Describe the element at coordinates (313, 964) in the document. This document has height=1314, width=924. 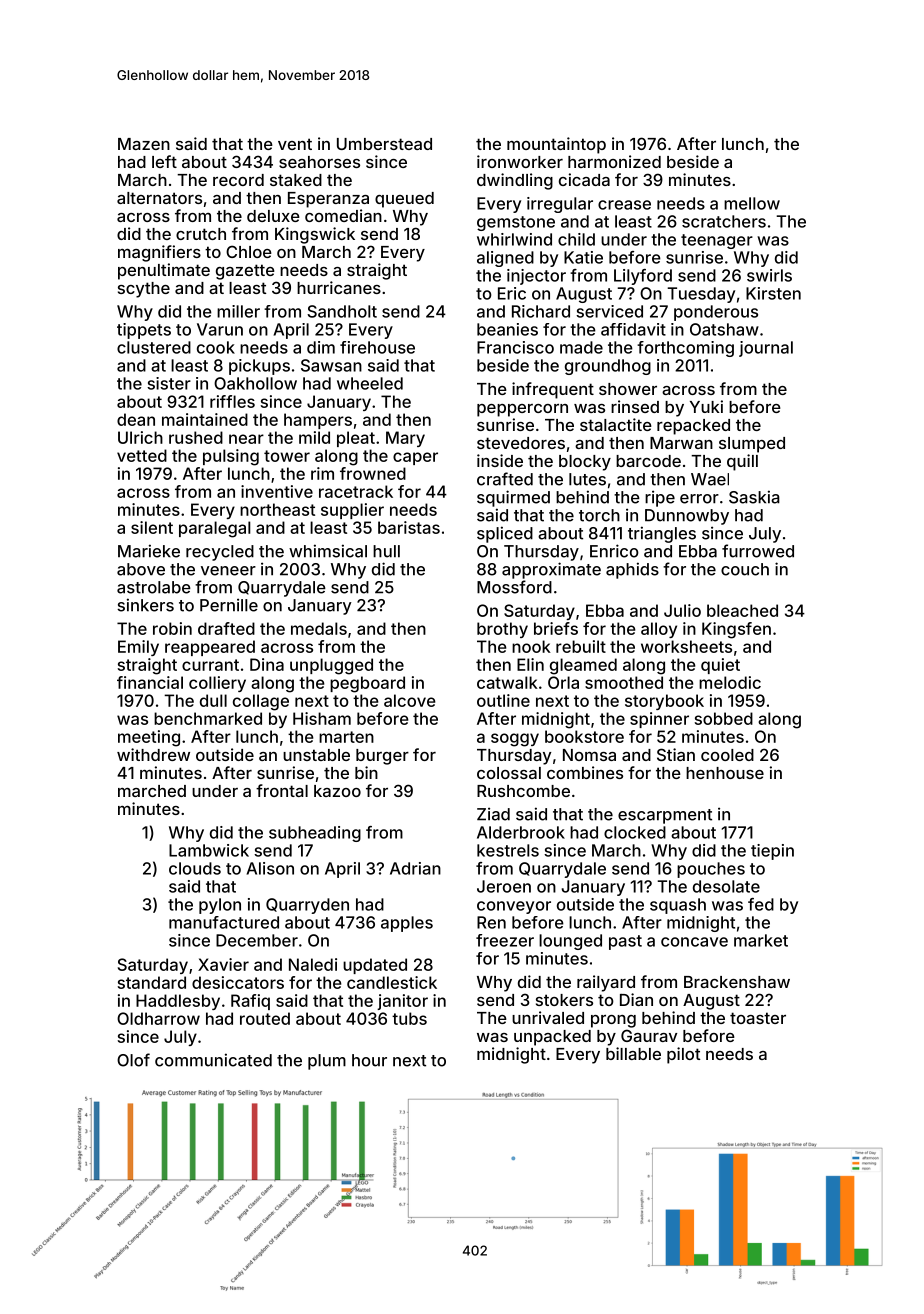
I see `Naledi` at that location.
